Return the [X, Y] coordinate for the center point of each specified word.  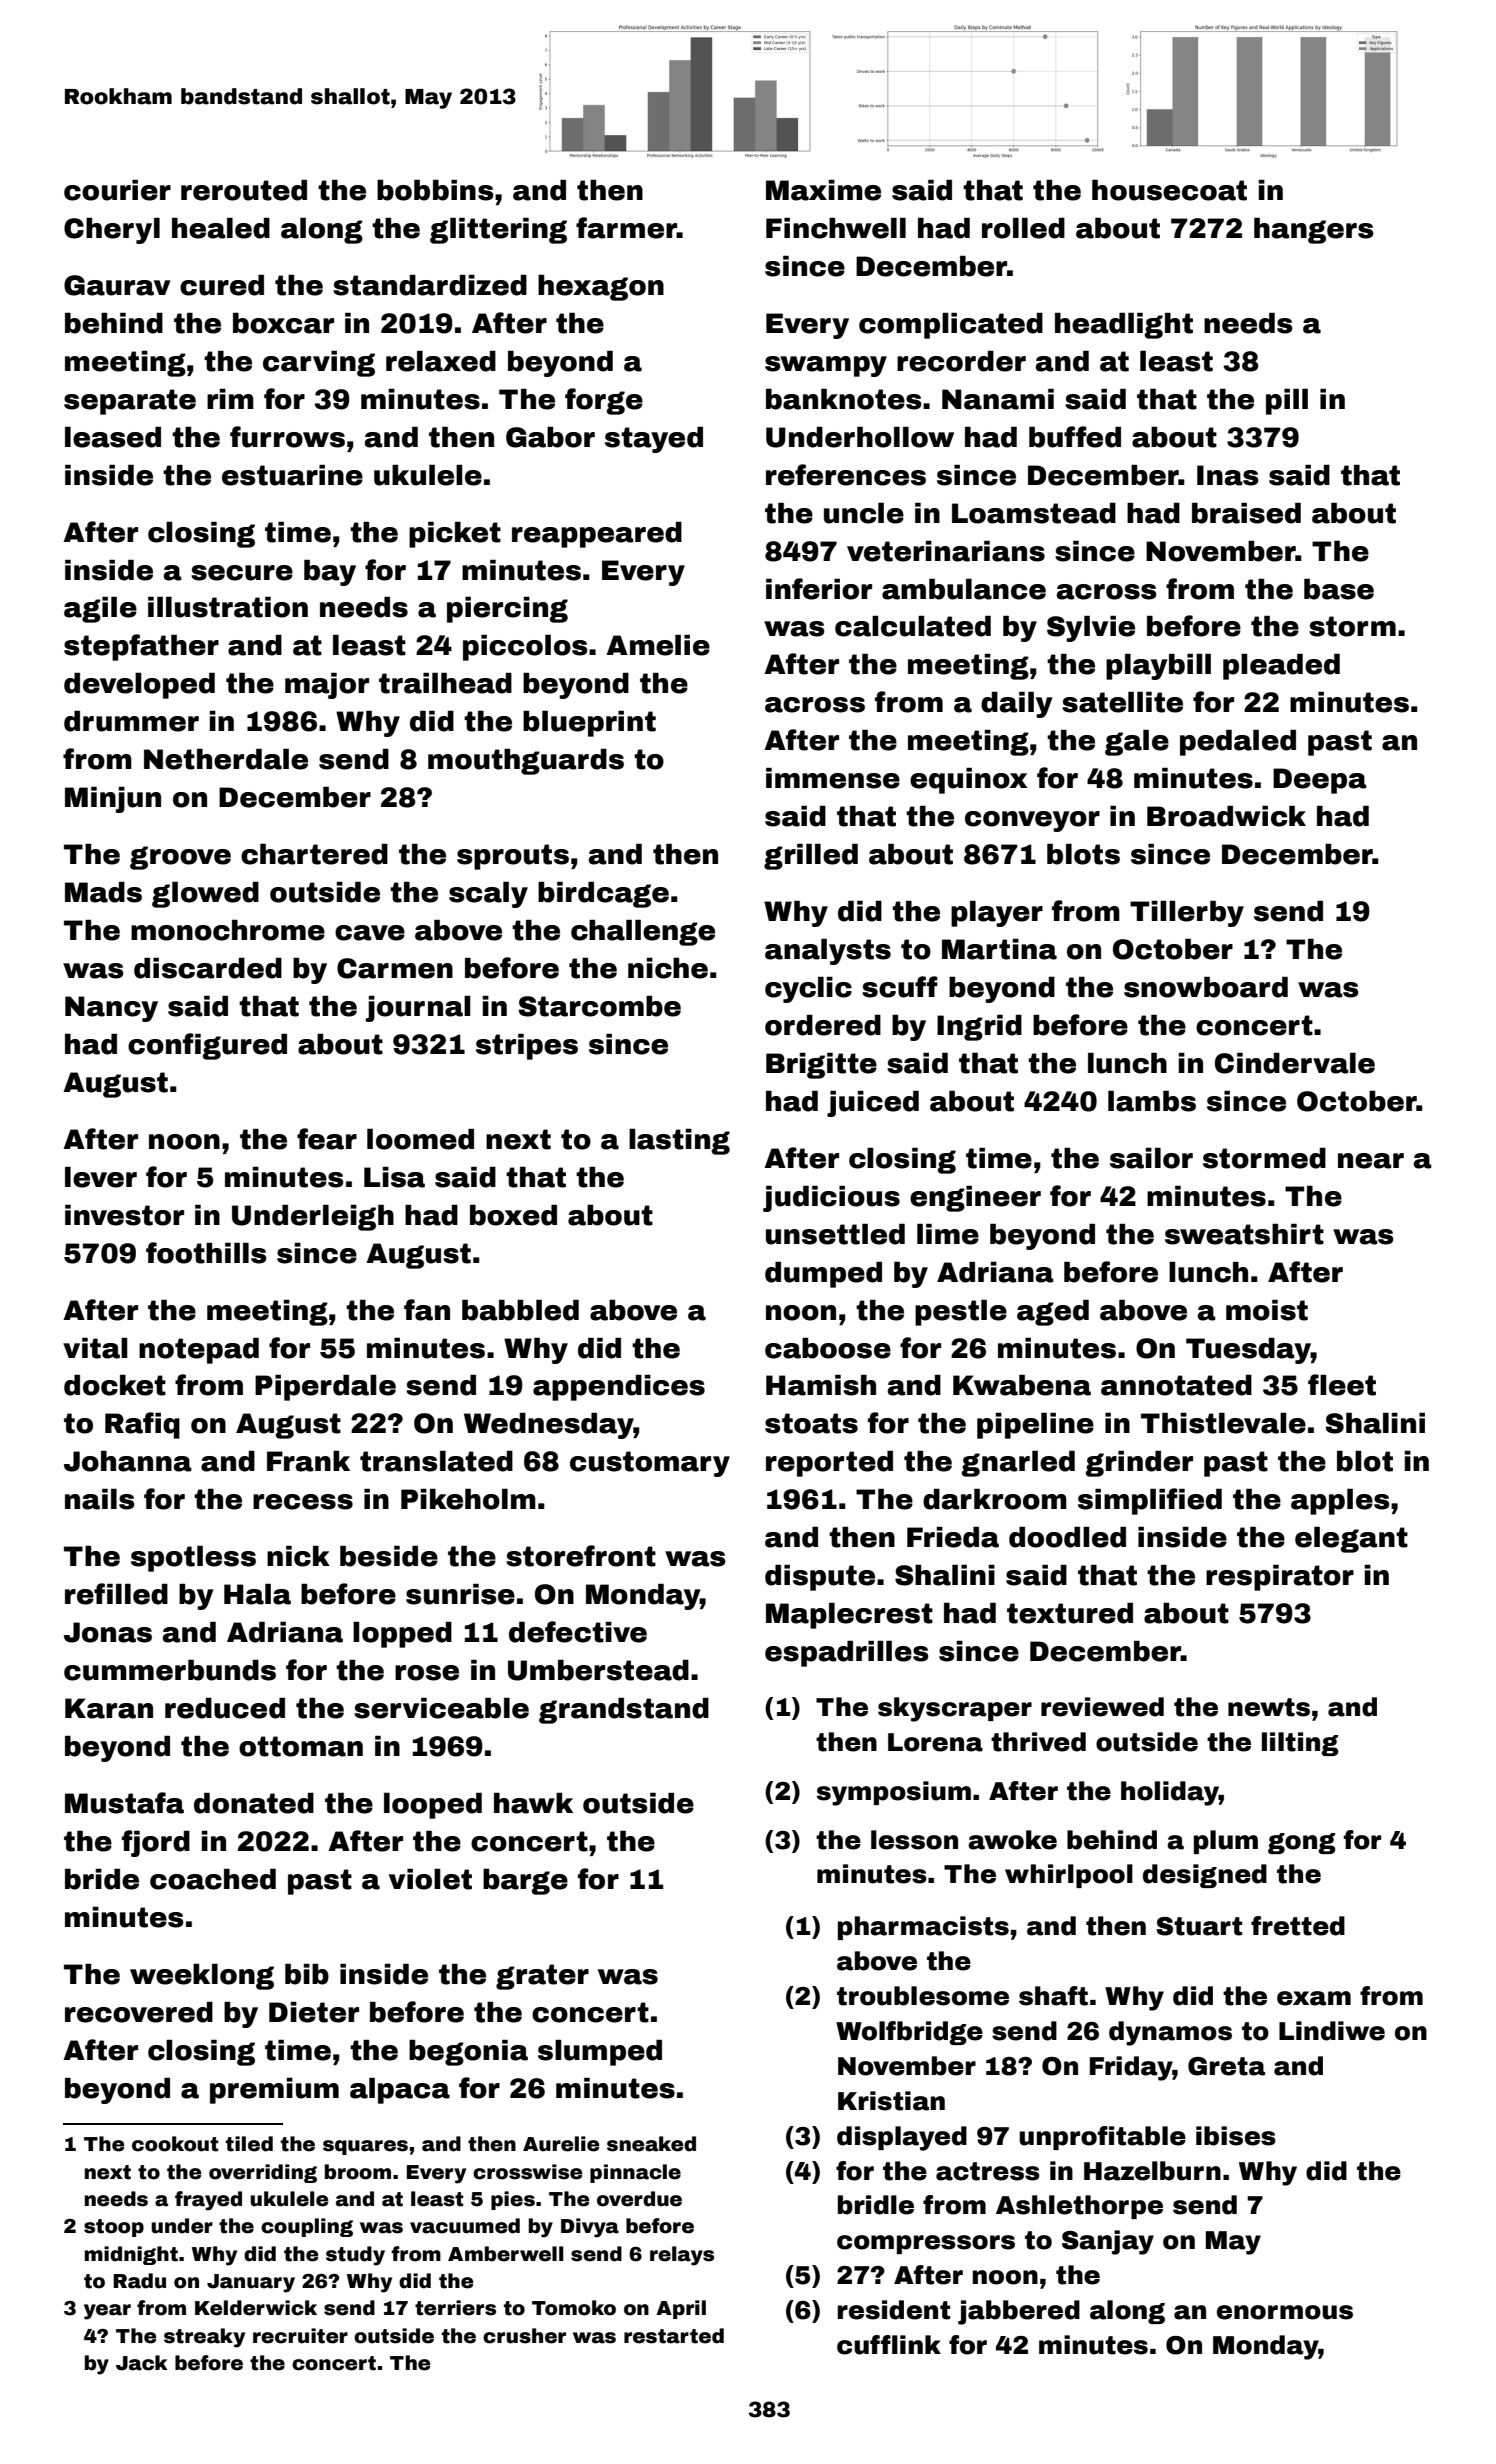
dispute [820, 1578]
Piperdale [325, 1388]
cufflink [889, 2345]
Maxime [823, 190]
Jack [142, 2363]
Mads [103, 892]
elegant [1351, 1540]
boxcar [283, 323]
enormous [1285, 2312]
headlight [1124, 326]
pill [1287, 402]
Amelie [658, 645]
